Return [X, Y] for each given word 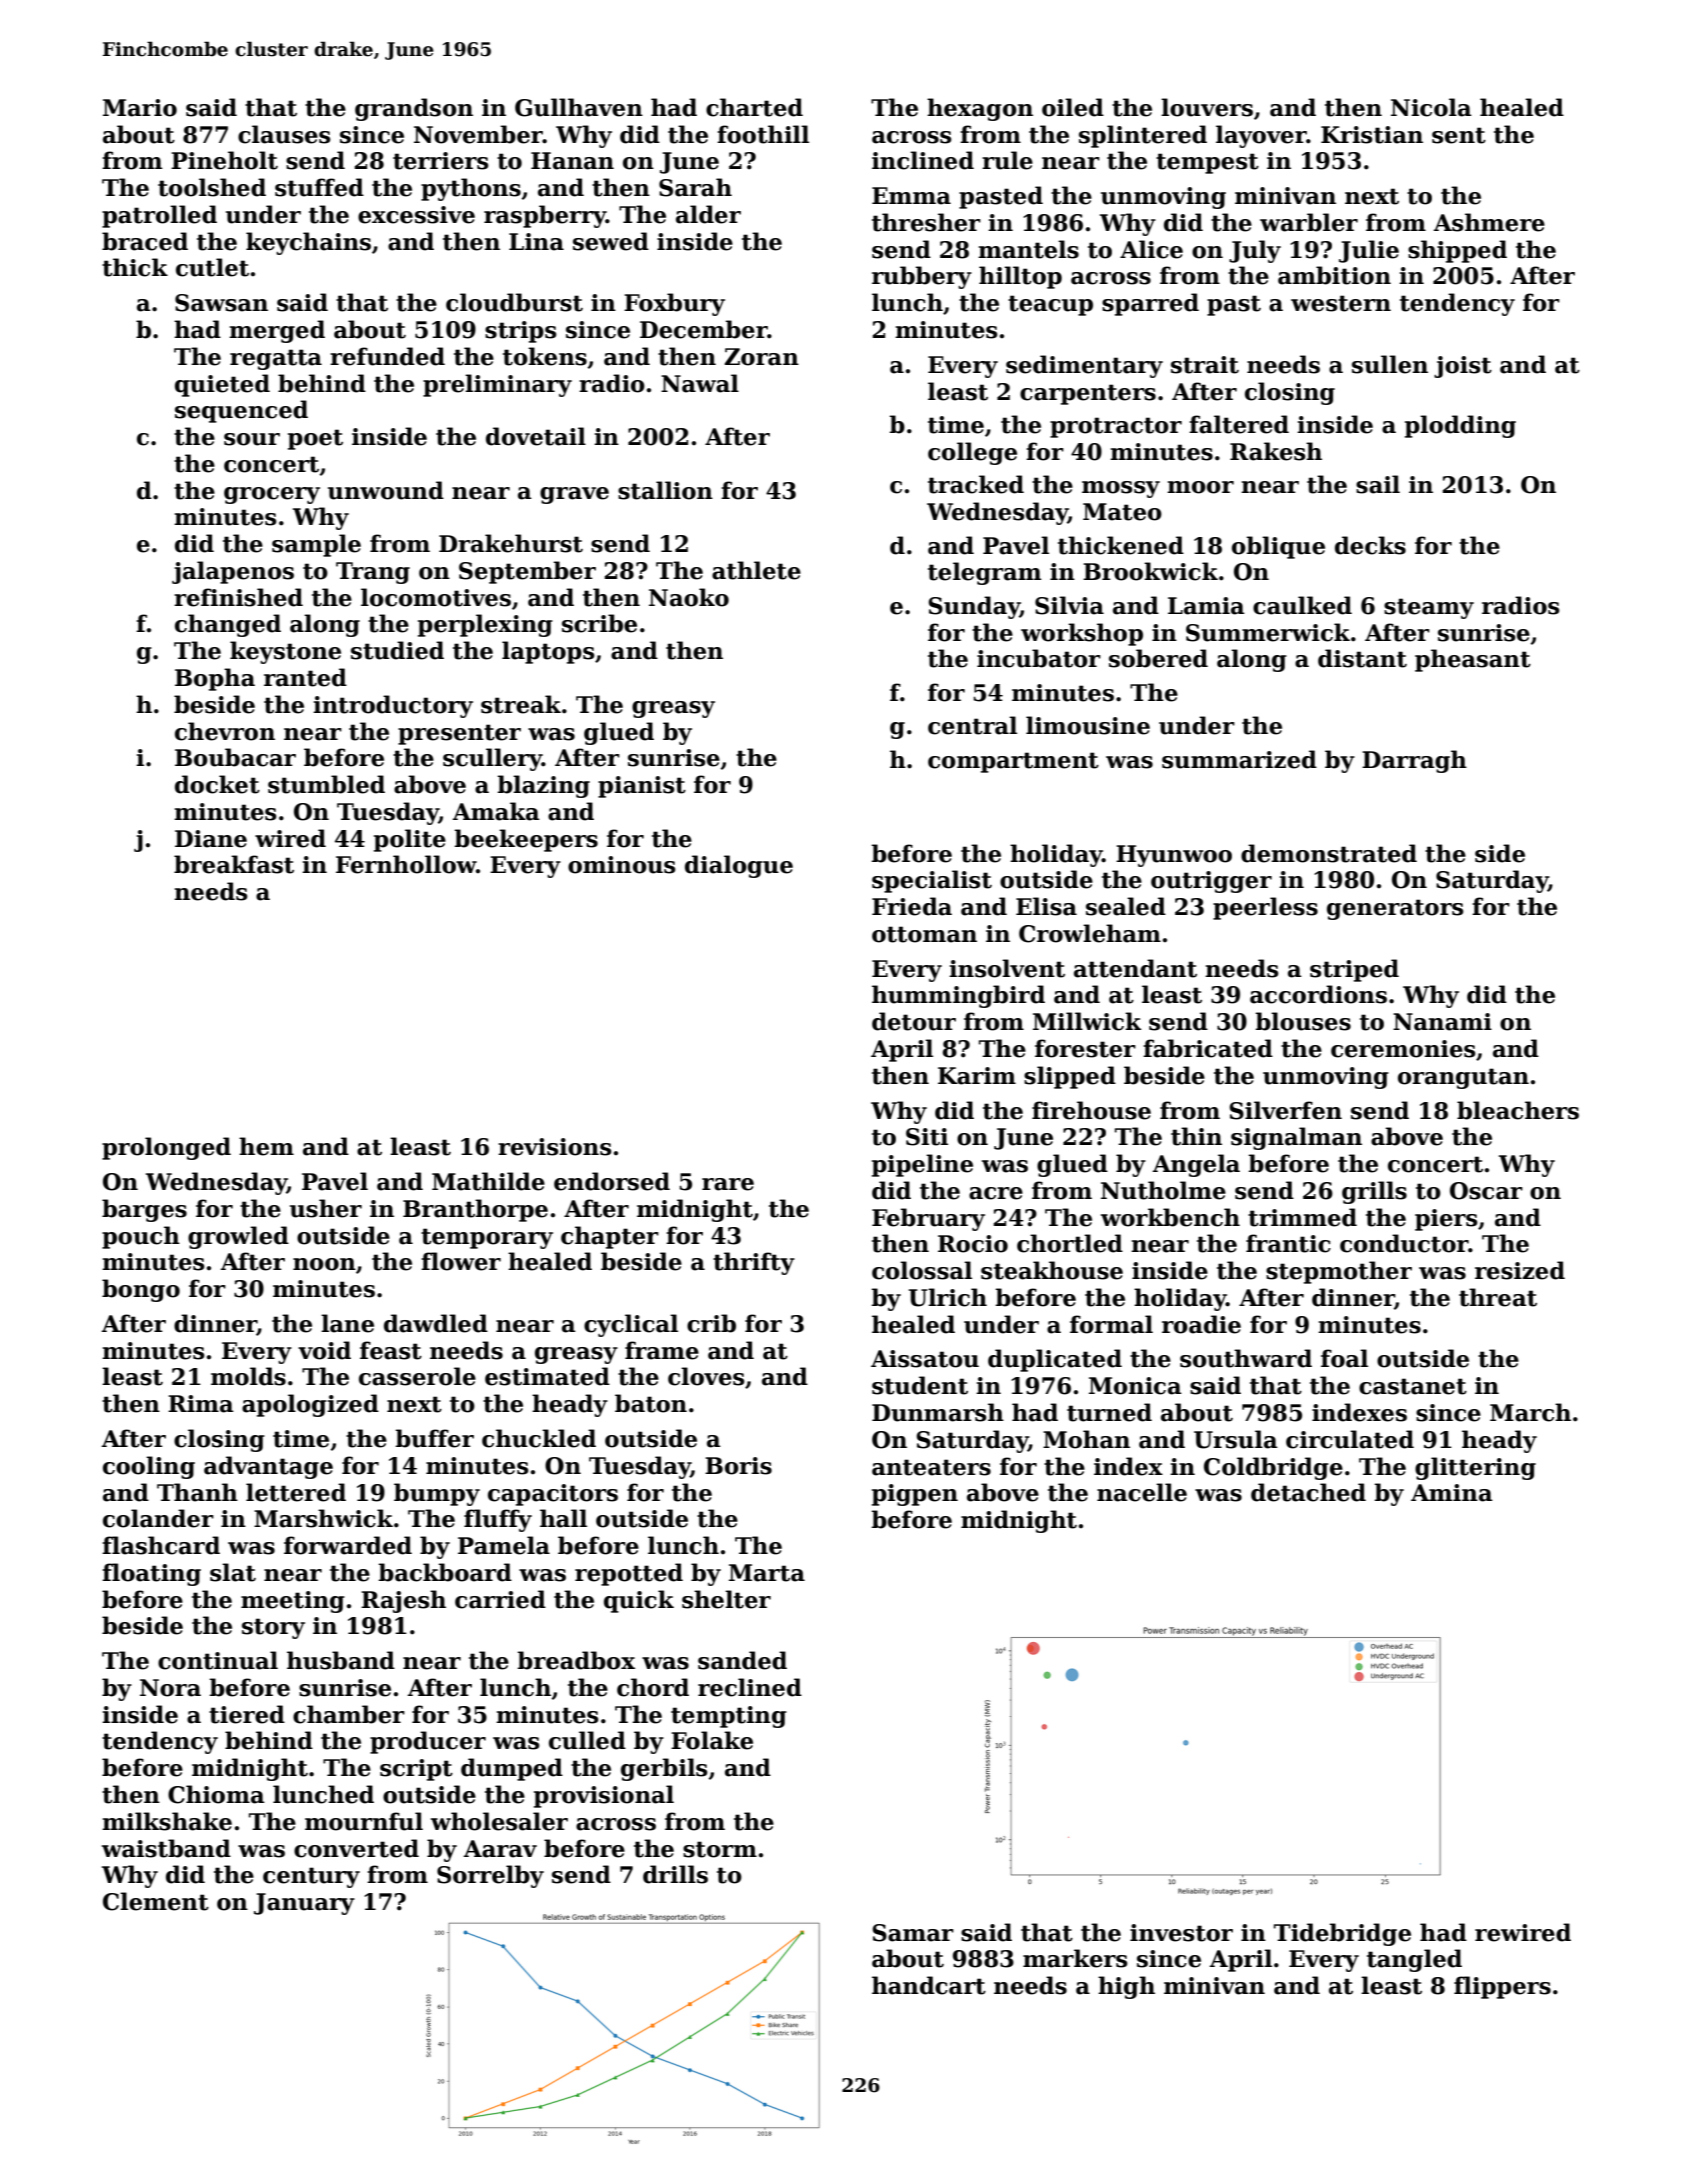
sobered [1158, 658]
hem [266, 1146]
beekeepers [526, 840]
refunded [387, 356]
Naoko [689, 597]
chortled [1070, 1243]
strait [1205, 365]
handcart [929, 1985]
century [311, 1877]
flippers [1502, 1987]
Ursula [1236, 1439]
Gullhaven [579, 107]
